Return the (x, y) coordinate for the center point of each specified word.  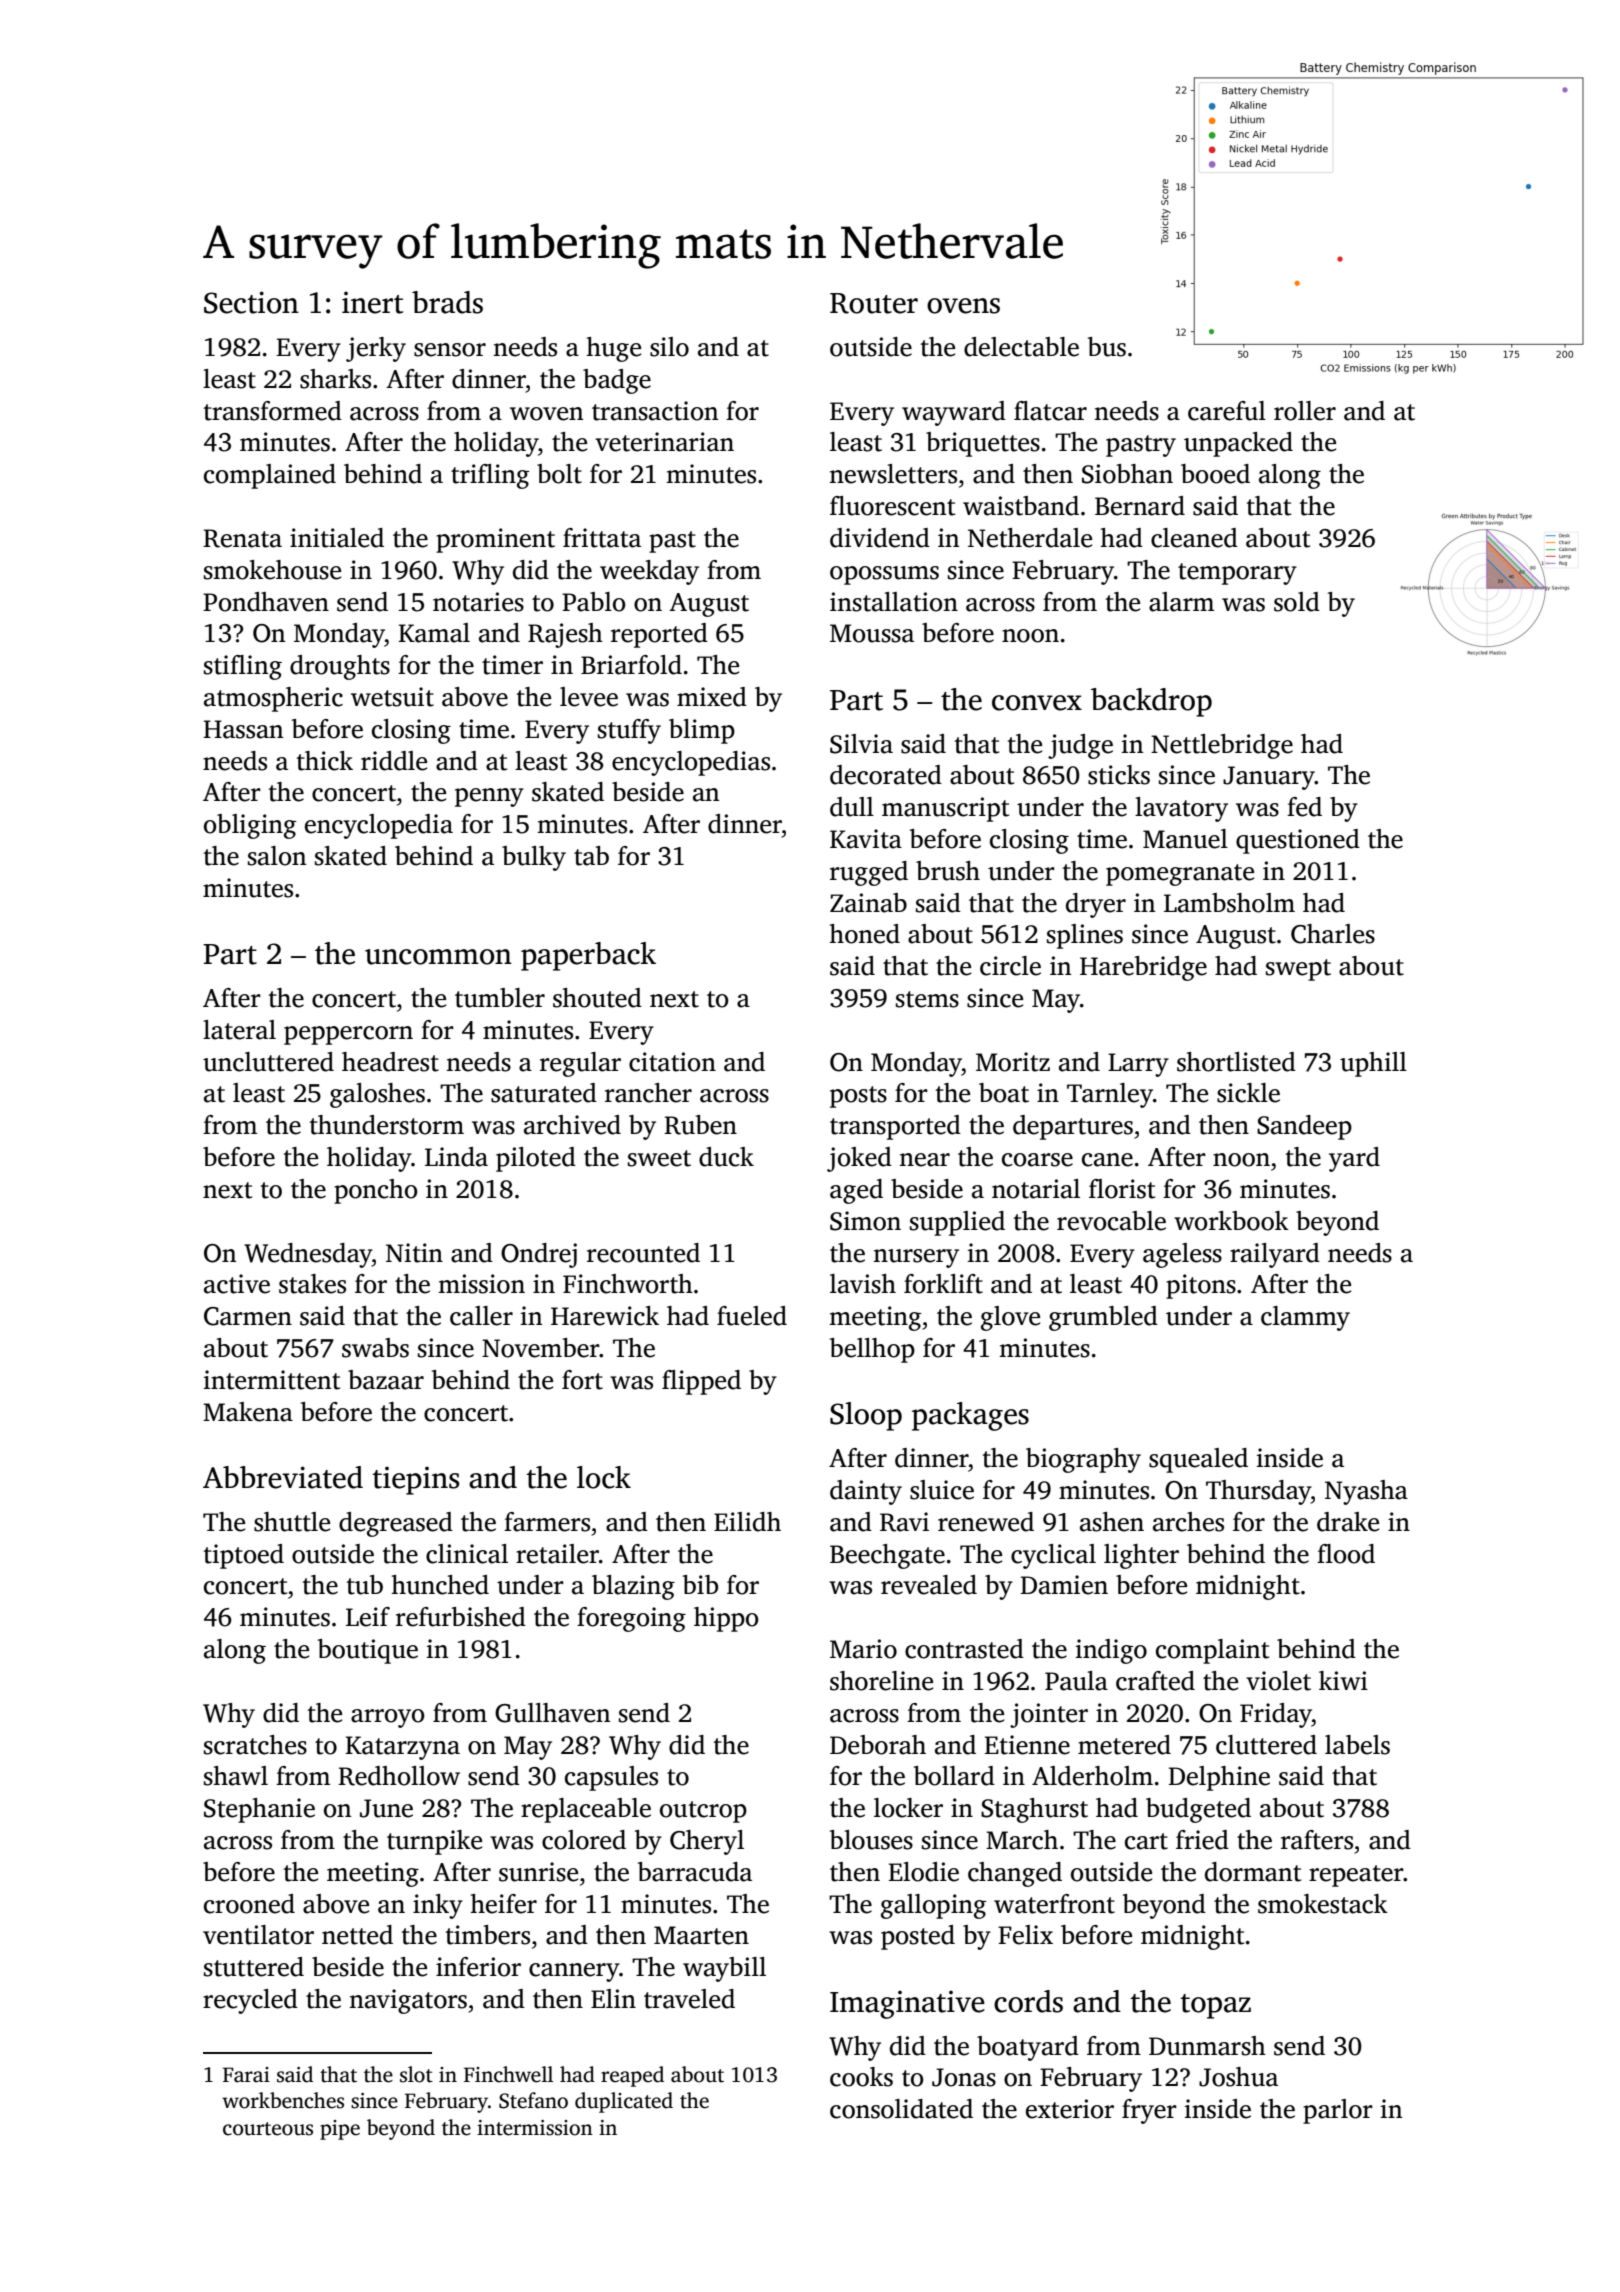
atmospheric (273, 699)
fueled (752, 1316)
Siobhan (1127, 474)
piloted (536, 1159)
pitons (1201, 1286)
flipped (701, 1382)
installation (894, 602)
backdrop (1151, 702)
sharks (335, 379)
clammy (1305, 1318)
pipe (340, 2130)
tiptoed (244, 1556)
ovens (963, 306)
